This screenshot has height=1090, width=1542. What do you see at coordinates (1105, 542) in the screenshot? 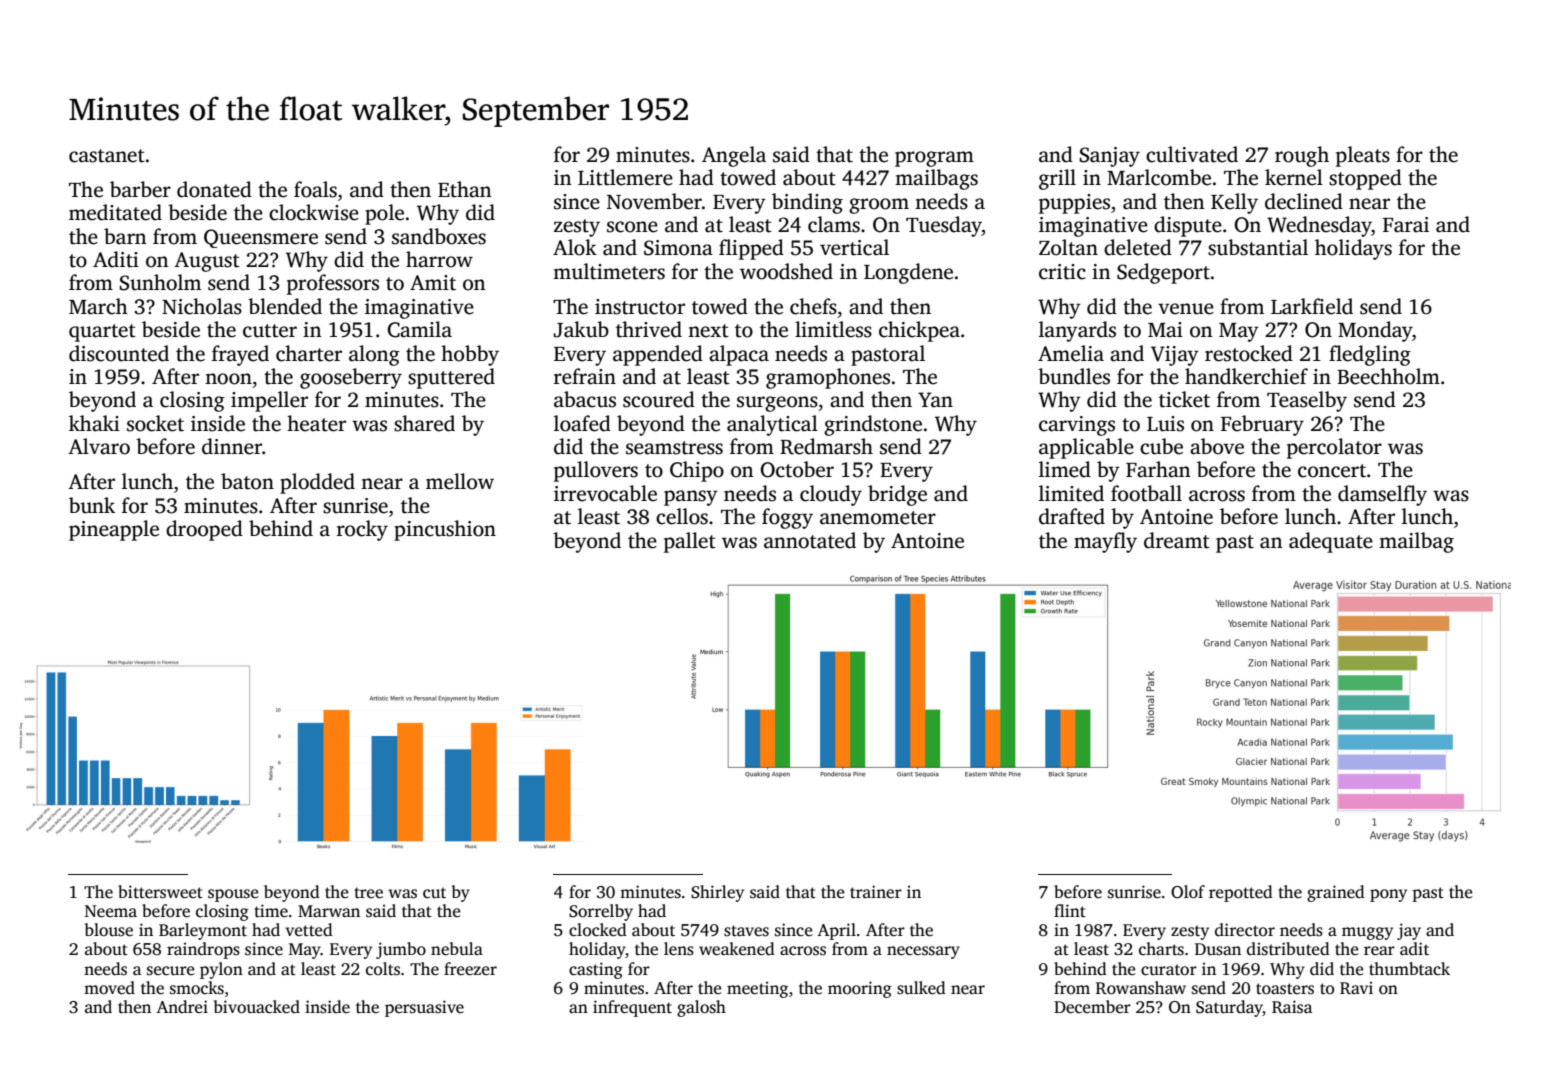
I see `mayfly` at bounding box center [1105, 542].
